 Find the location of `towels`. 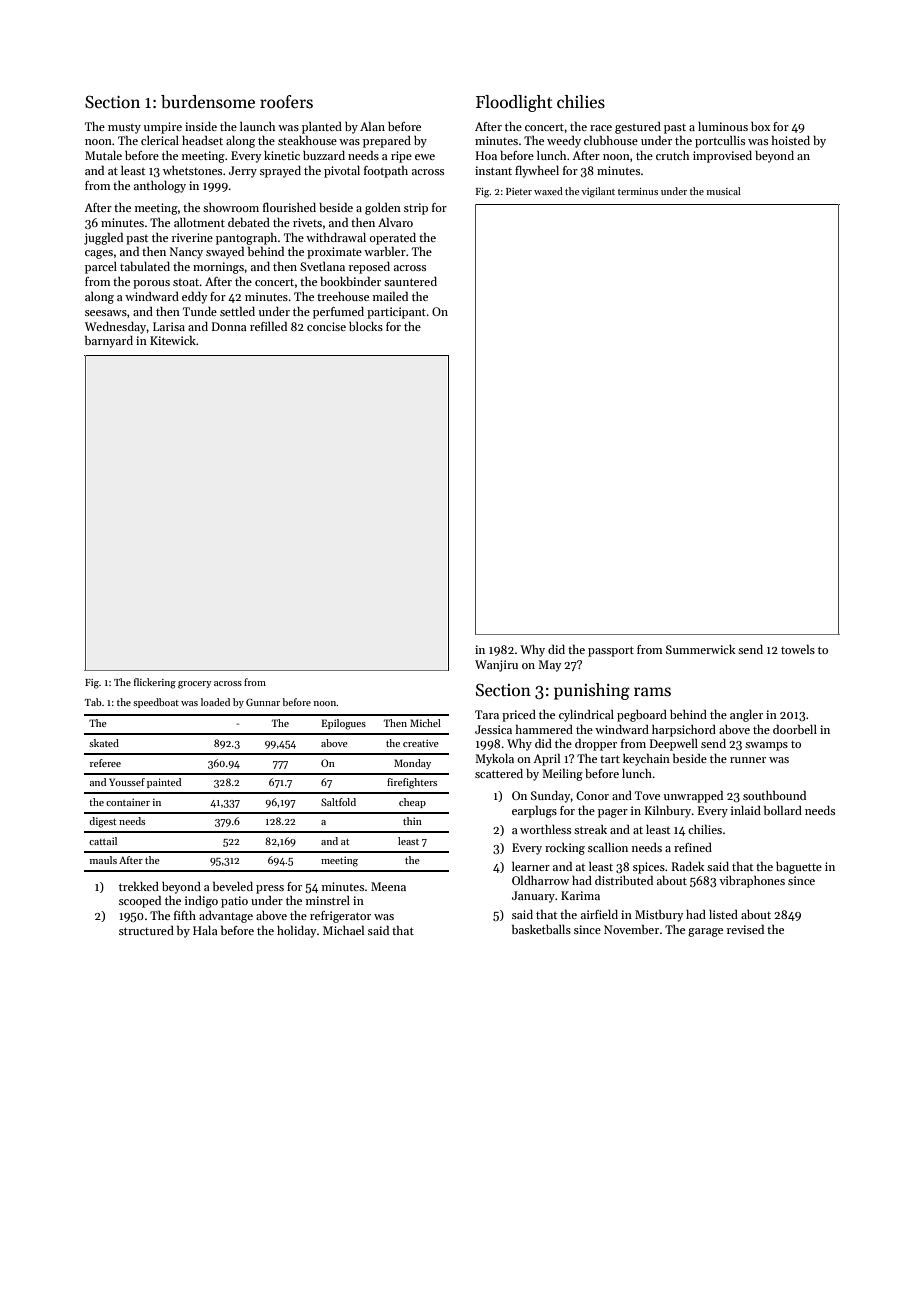

towels is located at coordinates (798, 649).
